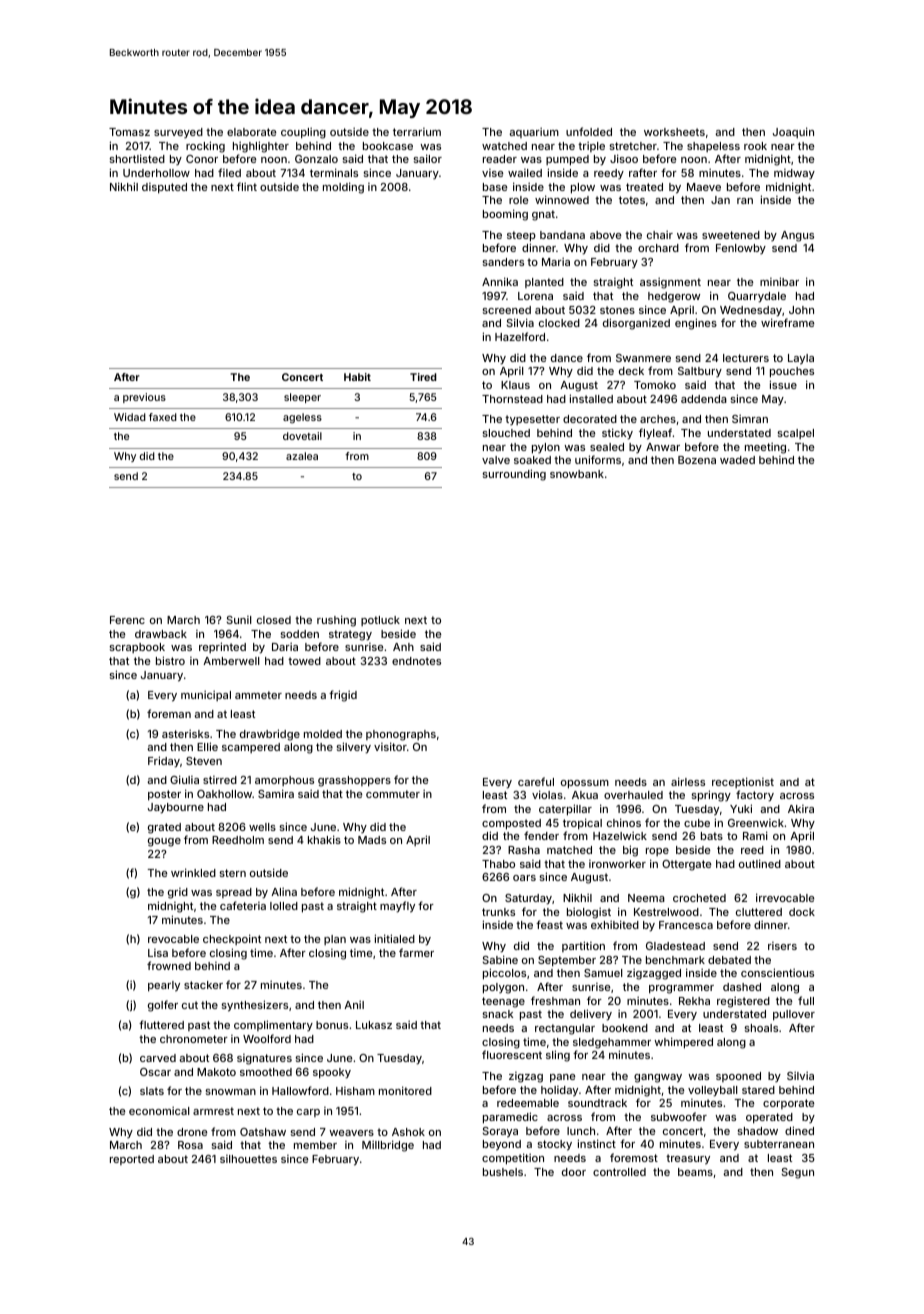  I want to click on worksheets, so click(674, 132).
